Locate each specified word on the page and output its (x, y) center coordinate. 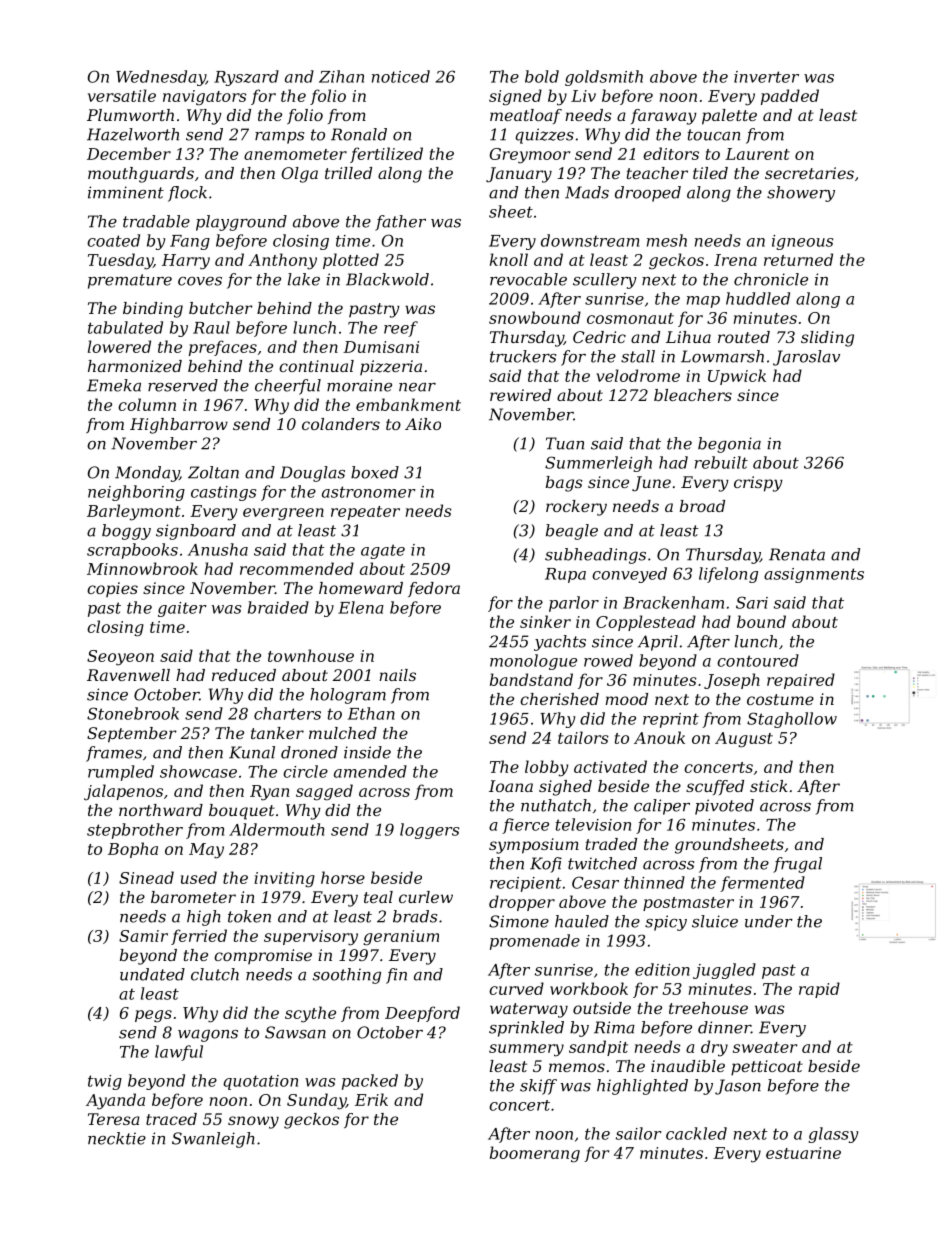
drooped (648, 194)
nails (397, 675)
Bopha (133, 850)
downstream (590, 240)
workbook (589, 988)
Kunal (252, 752)
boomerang (535, 1154)
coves (200, 281)
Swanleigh (213, 1140)
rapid (819, 990)
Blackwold (387, 279)
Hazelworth (133, 134)
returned (798, 259)
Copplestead (646, 623)
